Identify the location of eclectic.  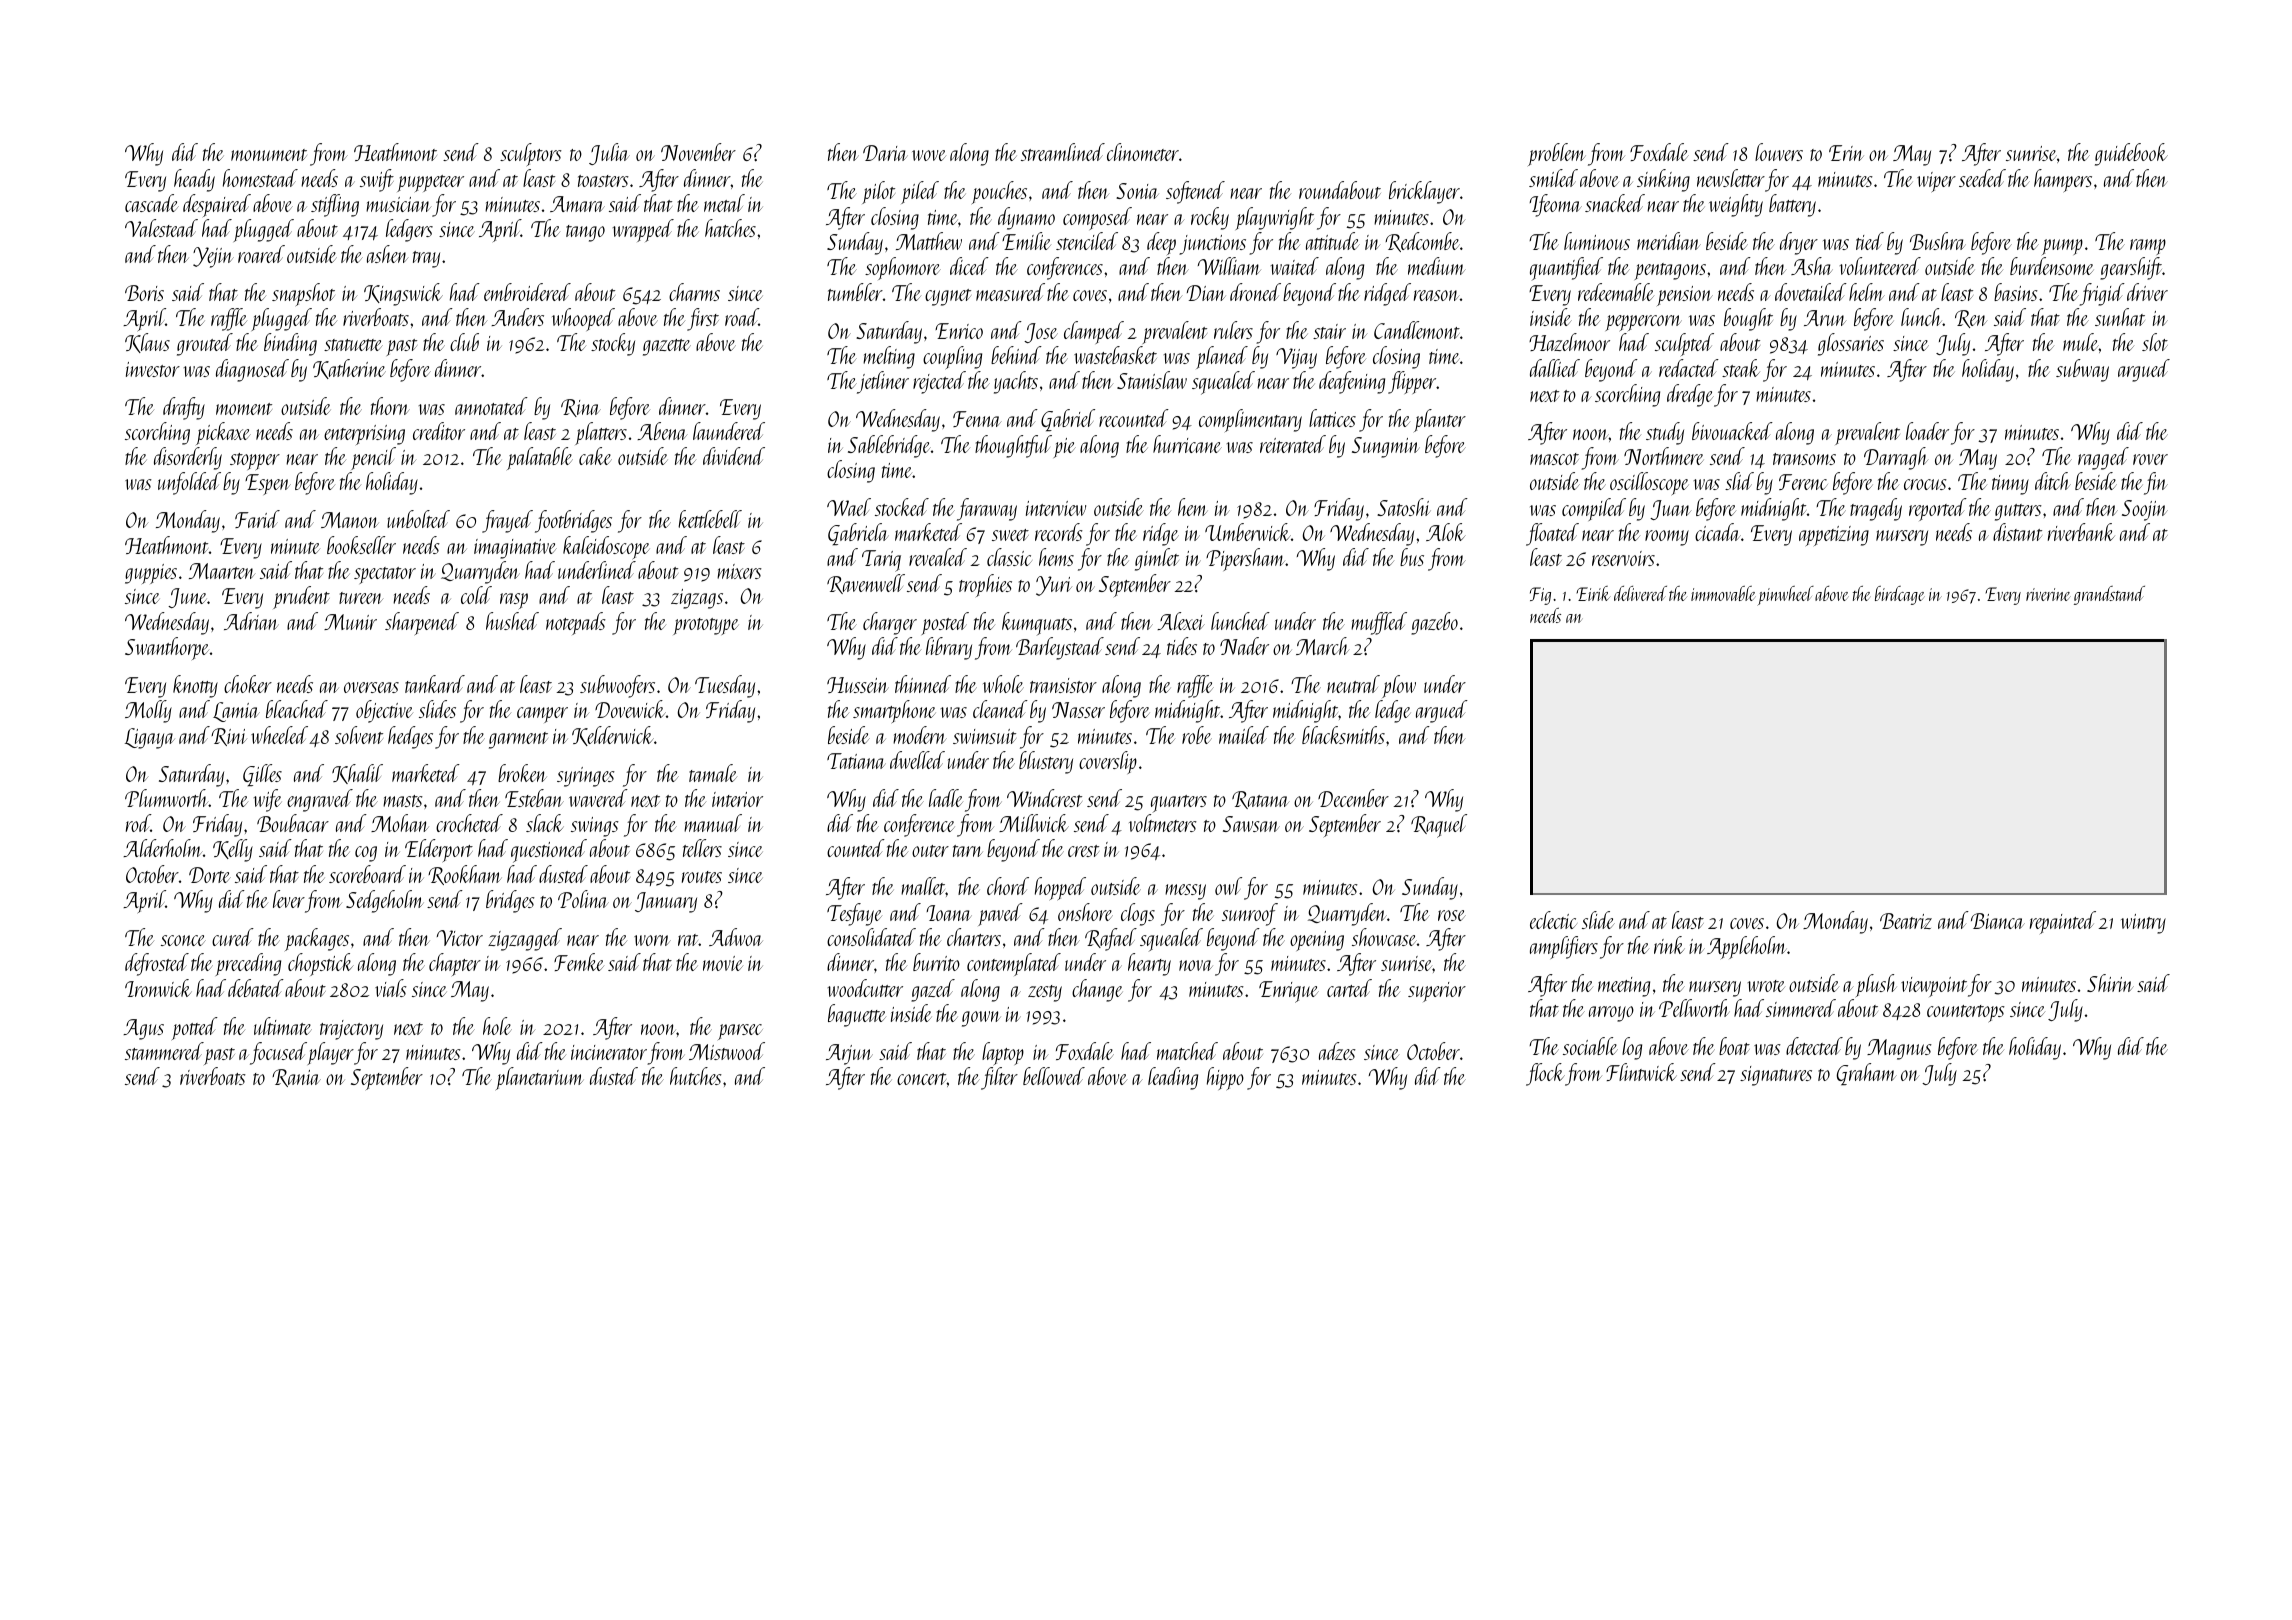
(1553, 920).
